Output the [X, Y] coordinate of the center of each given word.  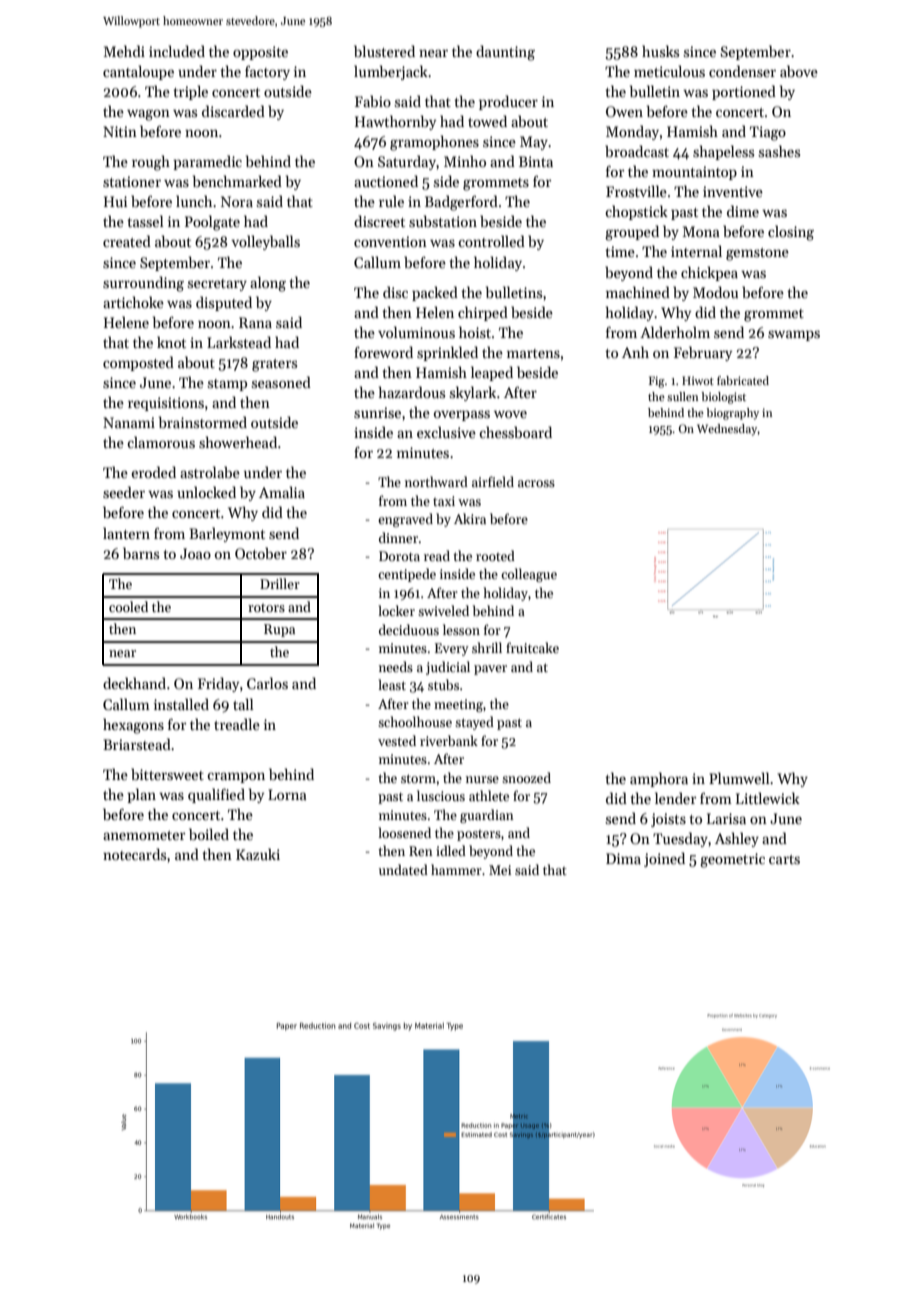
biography [732, 414]
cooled [128, 606]
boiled [209, 834]
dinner [398, 537]
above [799, 71]
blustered [384, 51]
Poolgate [212, 223]
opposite [260, 53]
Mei [500, 870]
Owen [624, 111]
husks [660, 51]
